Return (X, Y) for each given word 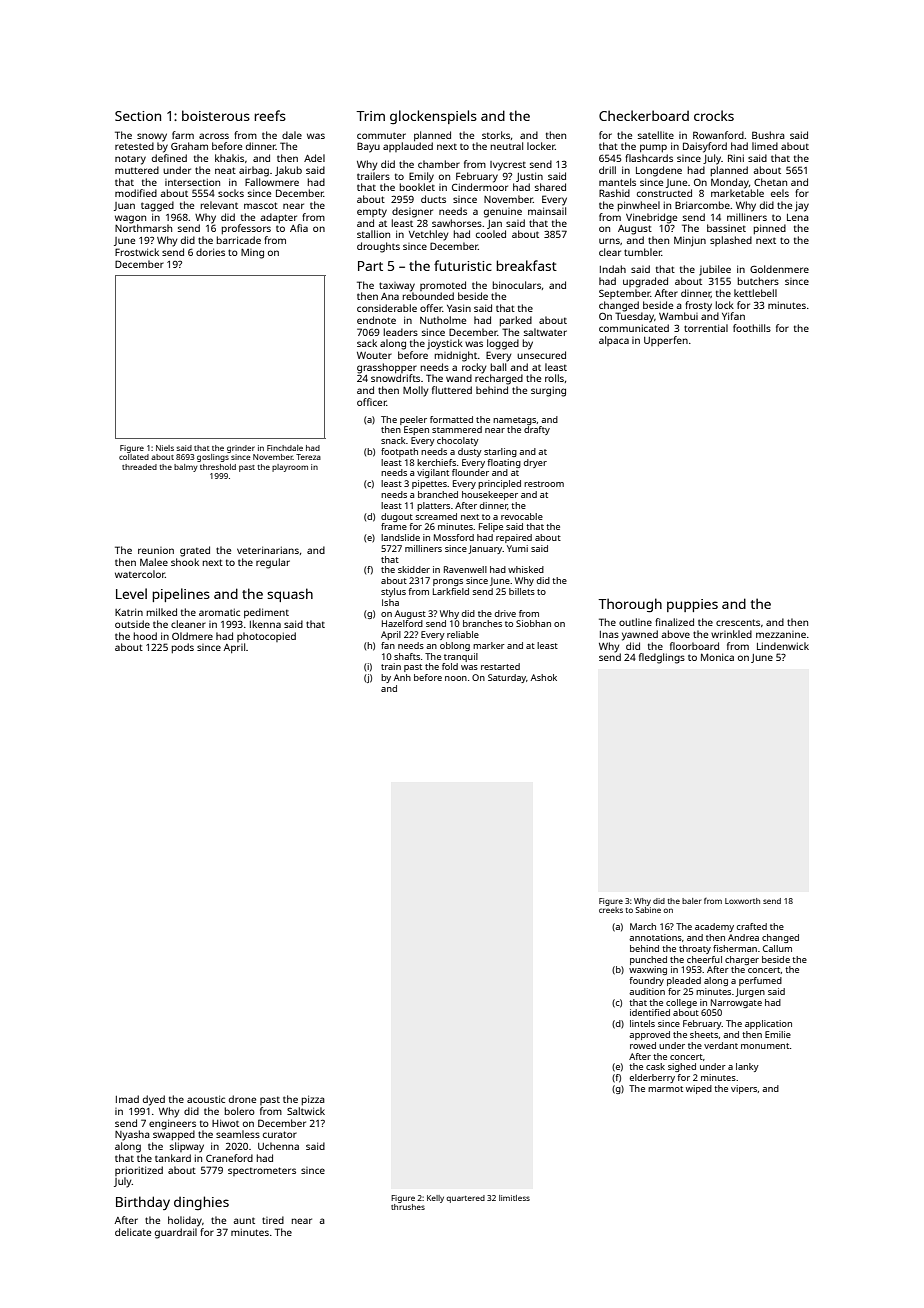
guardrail (176, 1233)
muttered (137, 170)
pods (183, 648)
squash (290, 595)
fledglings (662, 658)
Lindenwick (783, 646)
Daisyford (705, 147)
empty (372, 213)
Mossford (454, 537)
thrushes (408, 1207)
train (391, 666)
